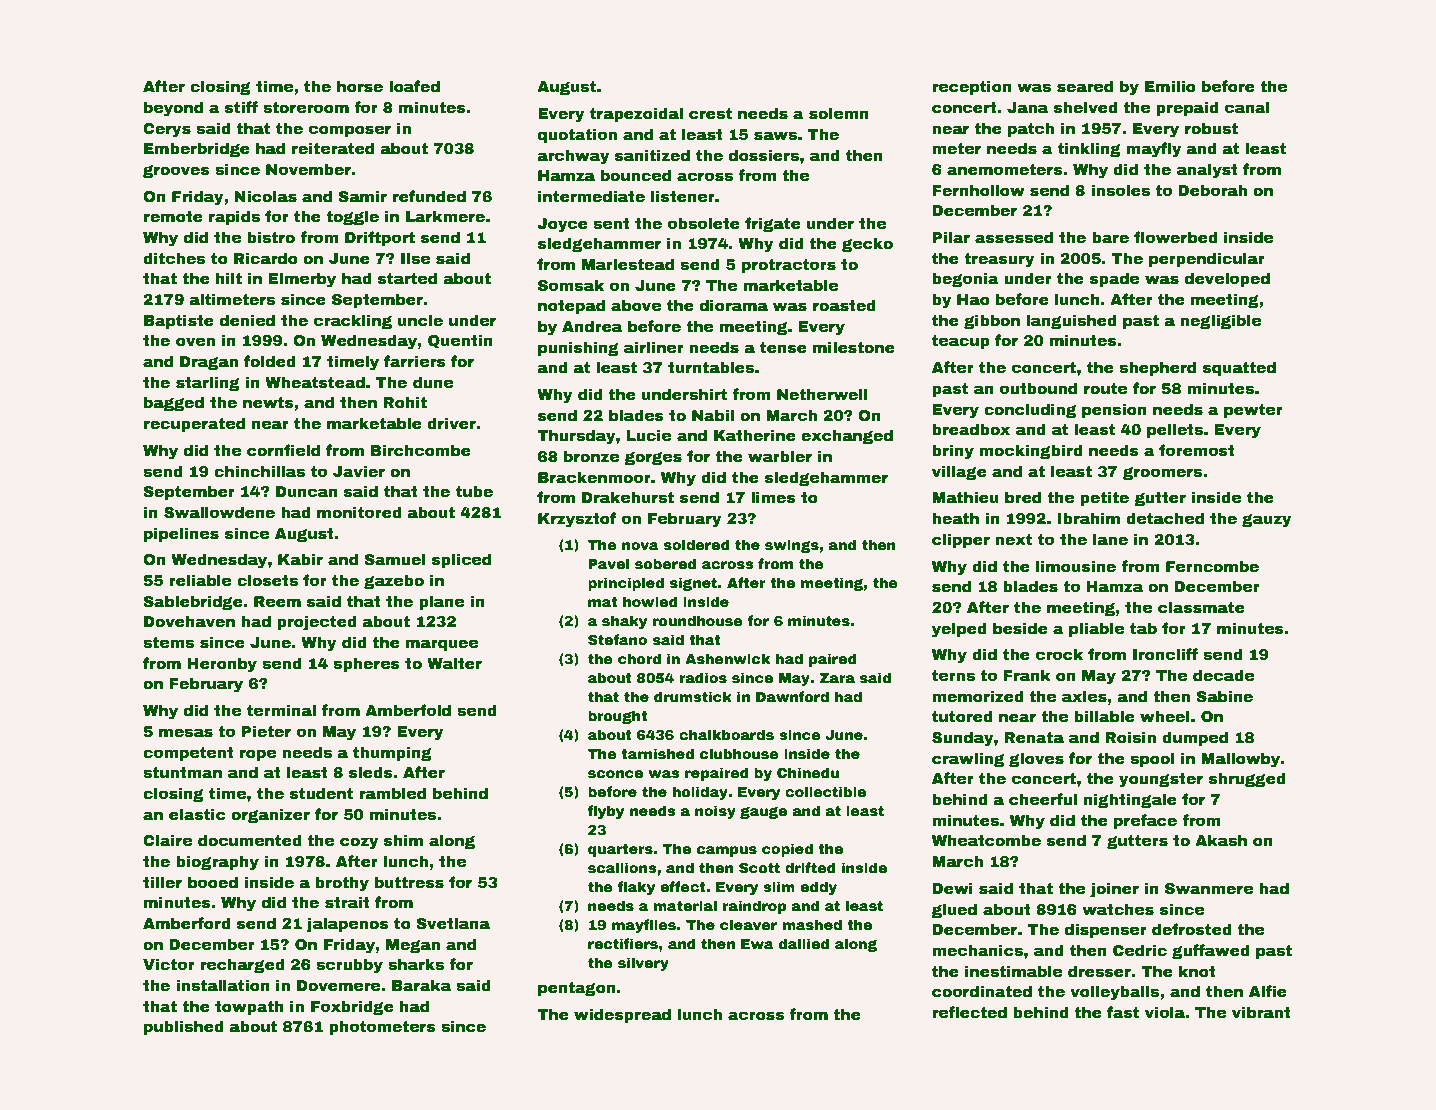 The height and width of the page is (1110, 1436). Describe the element at coordinates (620, 850) in the page. I see `quarters` at that location.
